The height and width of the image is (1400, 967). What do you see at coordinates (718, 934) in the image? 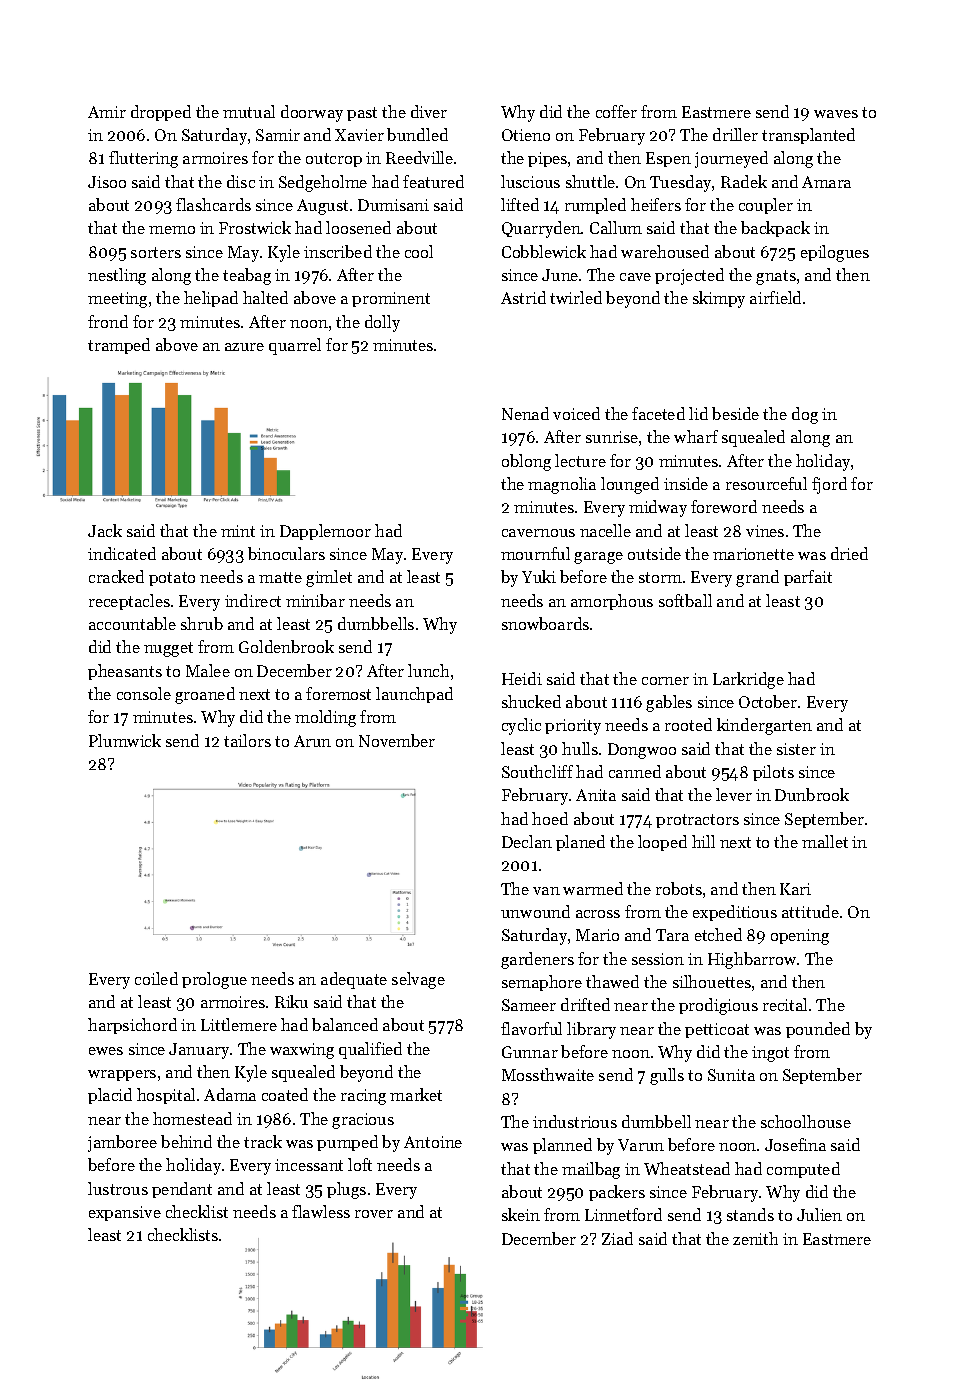
I see `etched` at bounding box center [718, 934].
